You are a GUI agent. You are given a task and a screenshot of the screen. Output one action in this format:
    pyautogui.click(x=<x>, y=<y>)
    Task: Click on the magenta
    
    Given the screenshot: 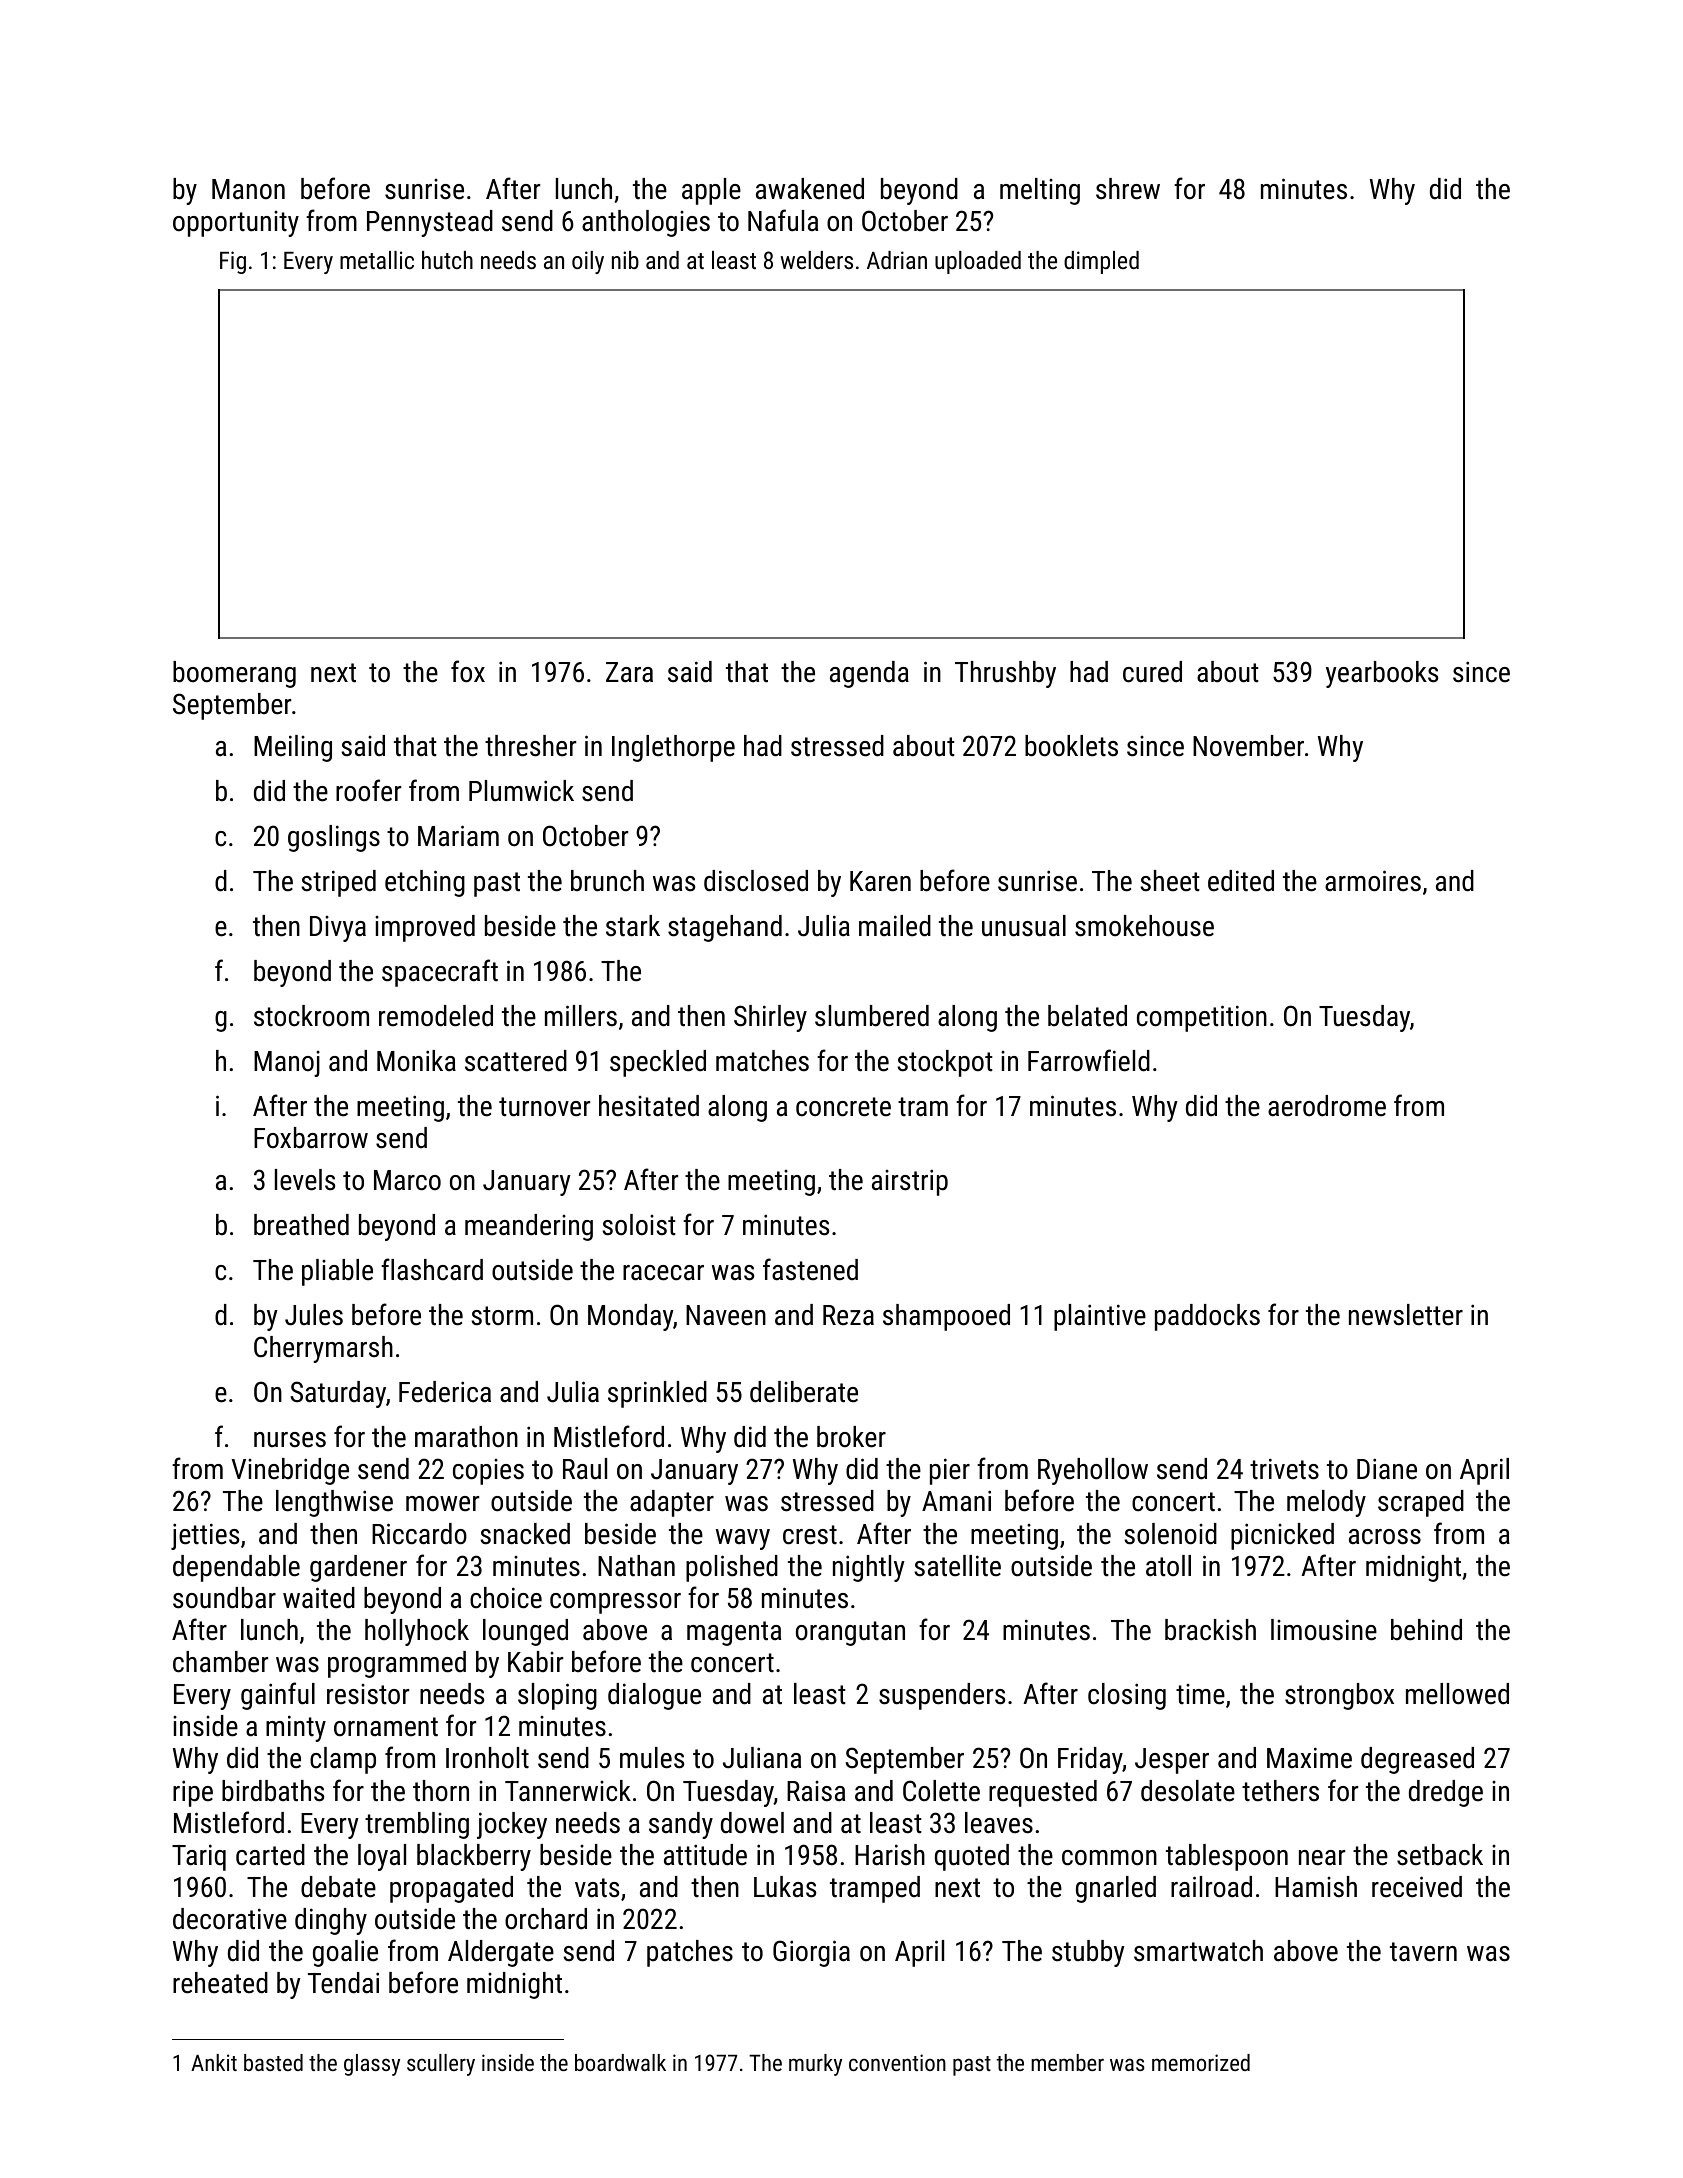 What is the action you would take?
    pyautogui.click(x=734, y=1633)
